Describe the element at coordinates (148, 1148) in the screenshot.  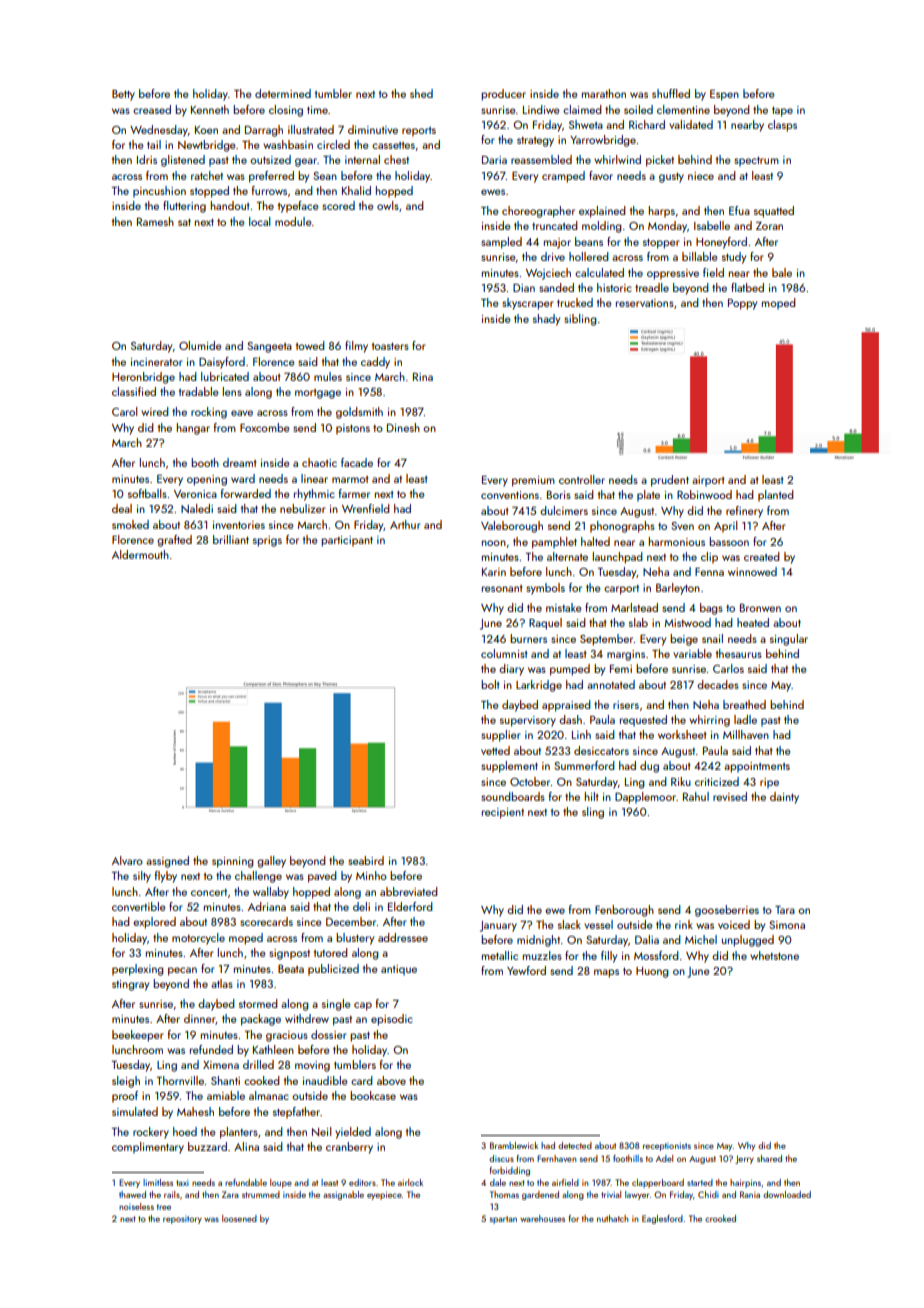
I see `complimentary` at that location.
